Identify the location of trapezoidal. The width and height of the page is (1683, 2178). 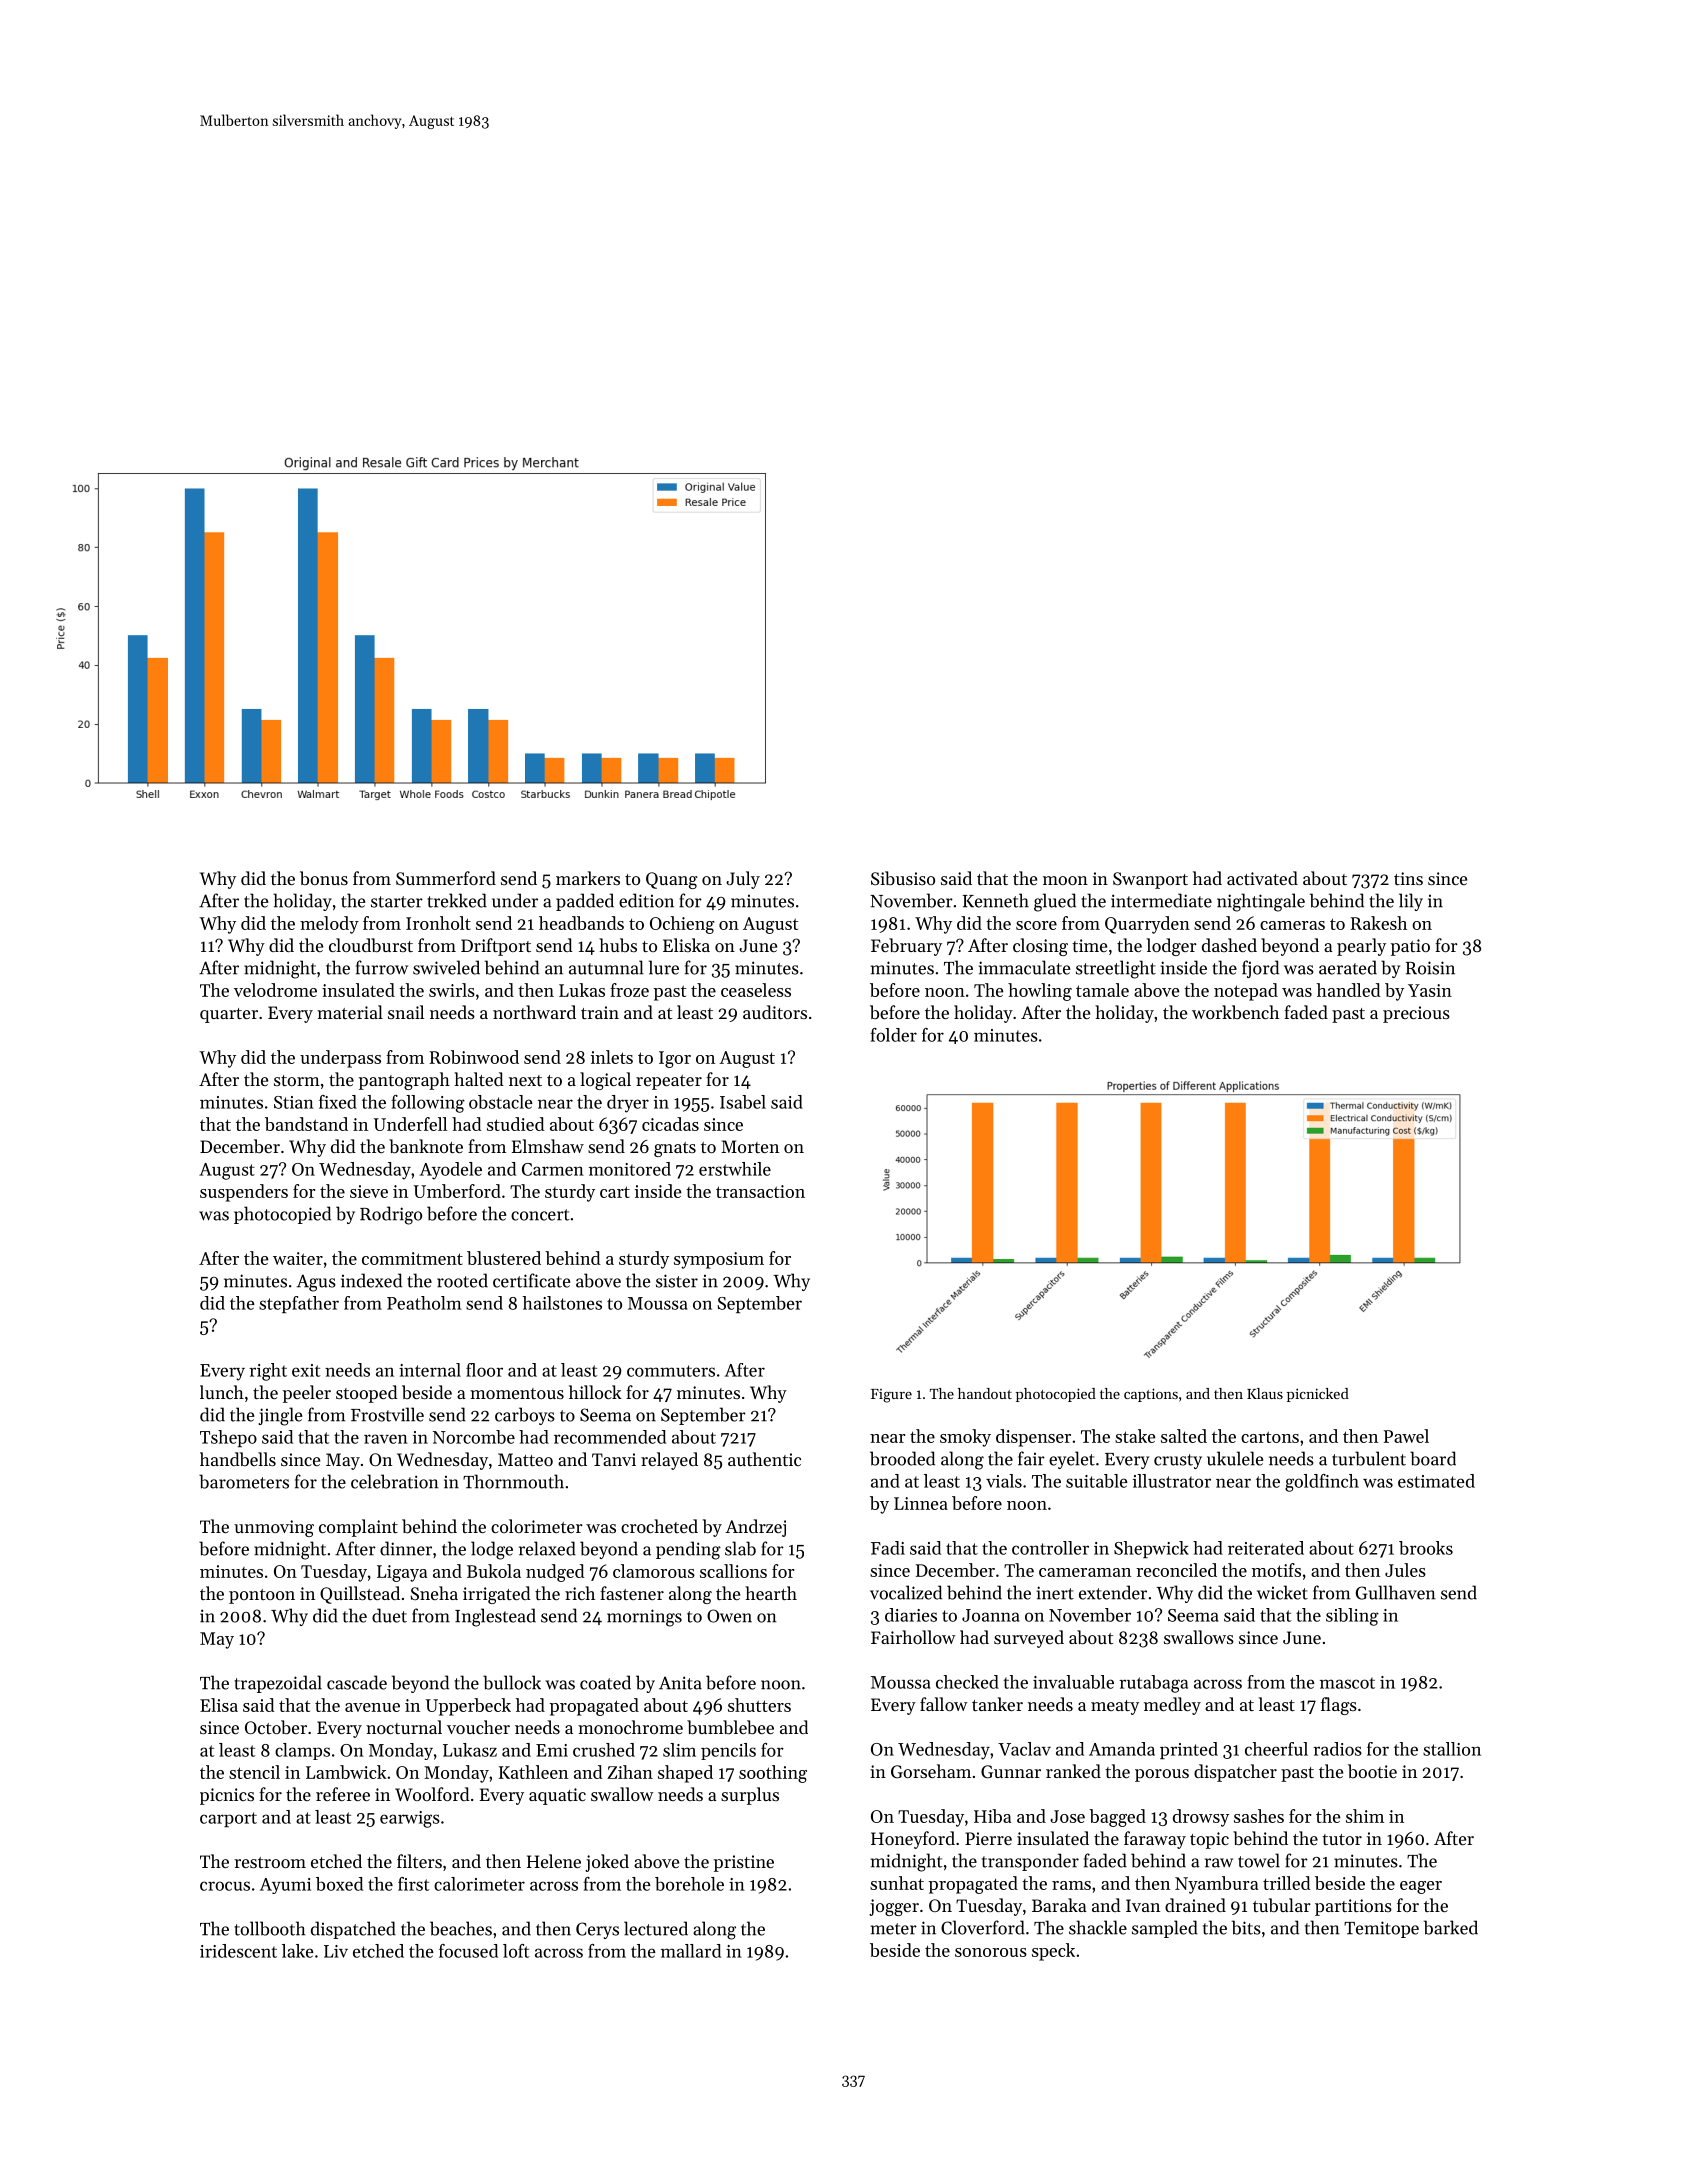
(278, 1684).
